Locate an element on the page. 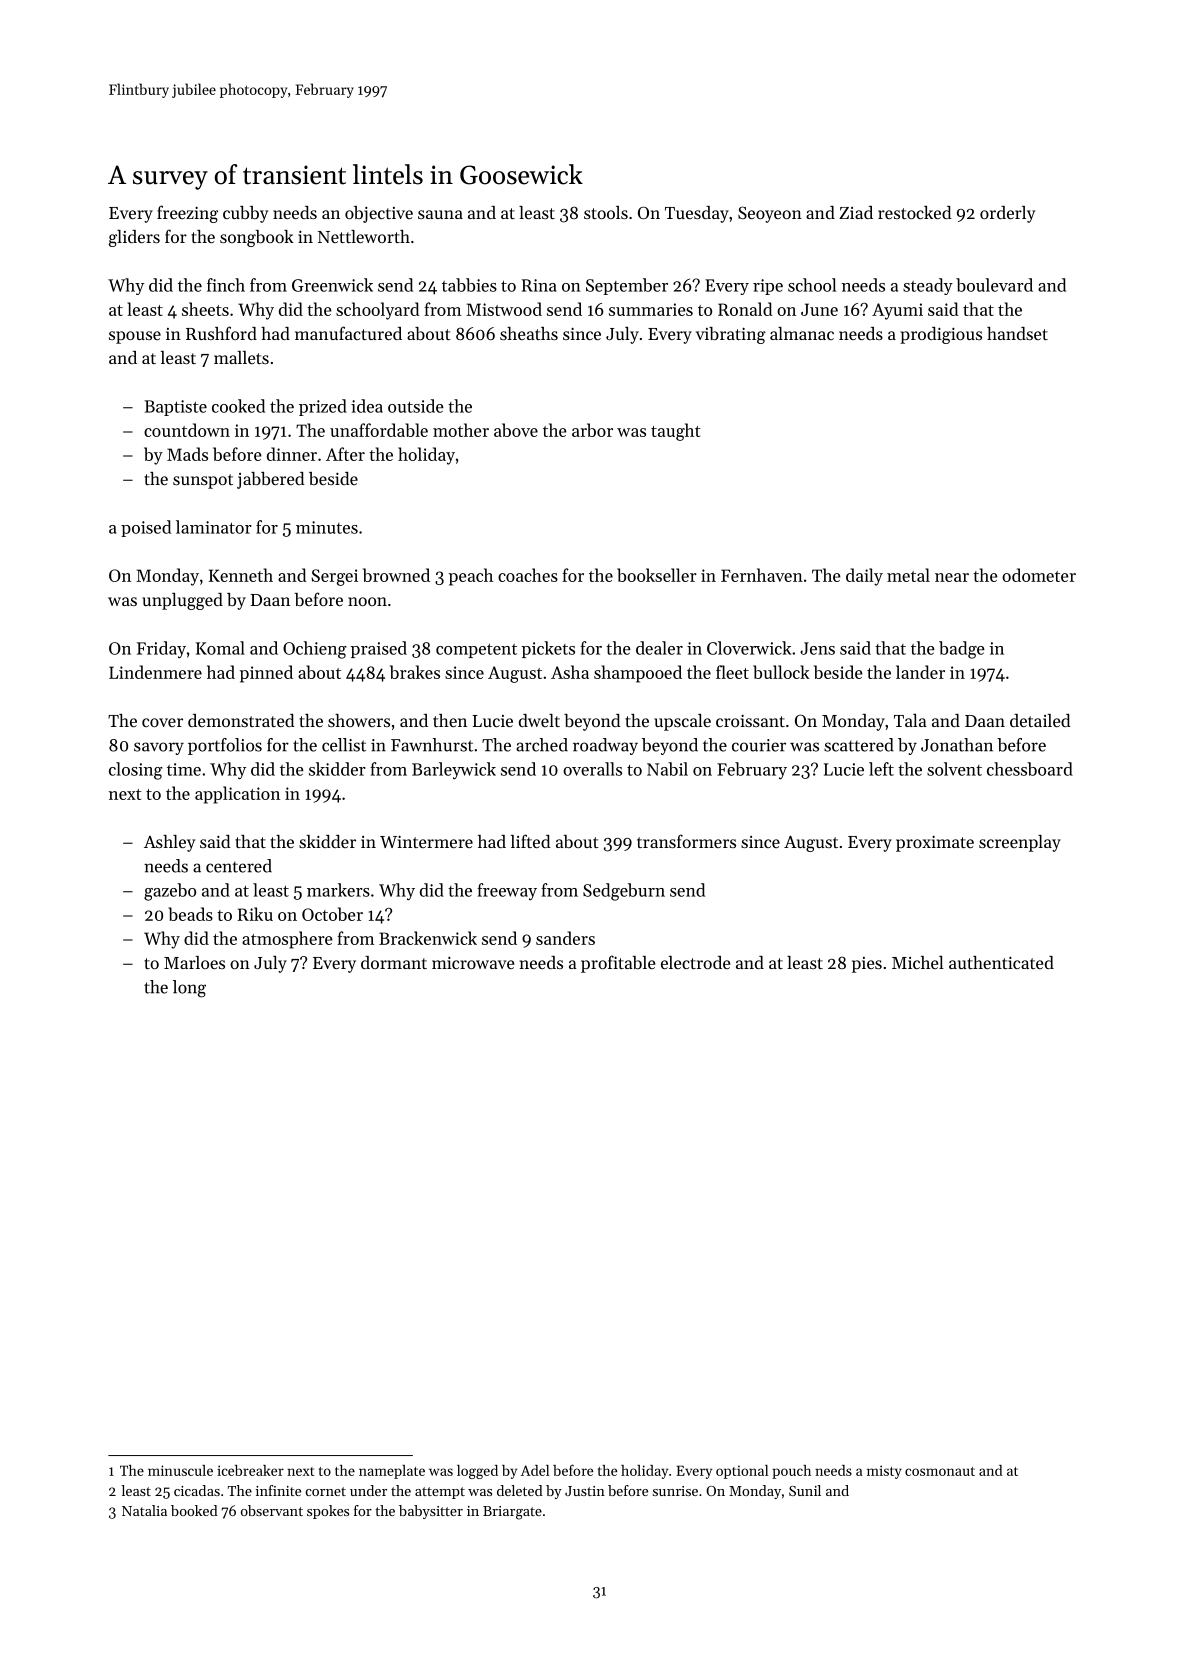 The height and width of the page is (1675, 1185). taught is located at coordinates (676, 432).
